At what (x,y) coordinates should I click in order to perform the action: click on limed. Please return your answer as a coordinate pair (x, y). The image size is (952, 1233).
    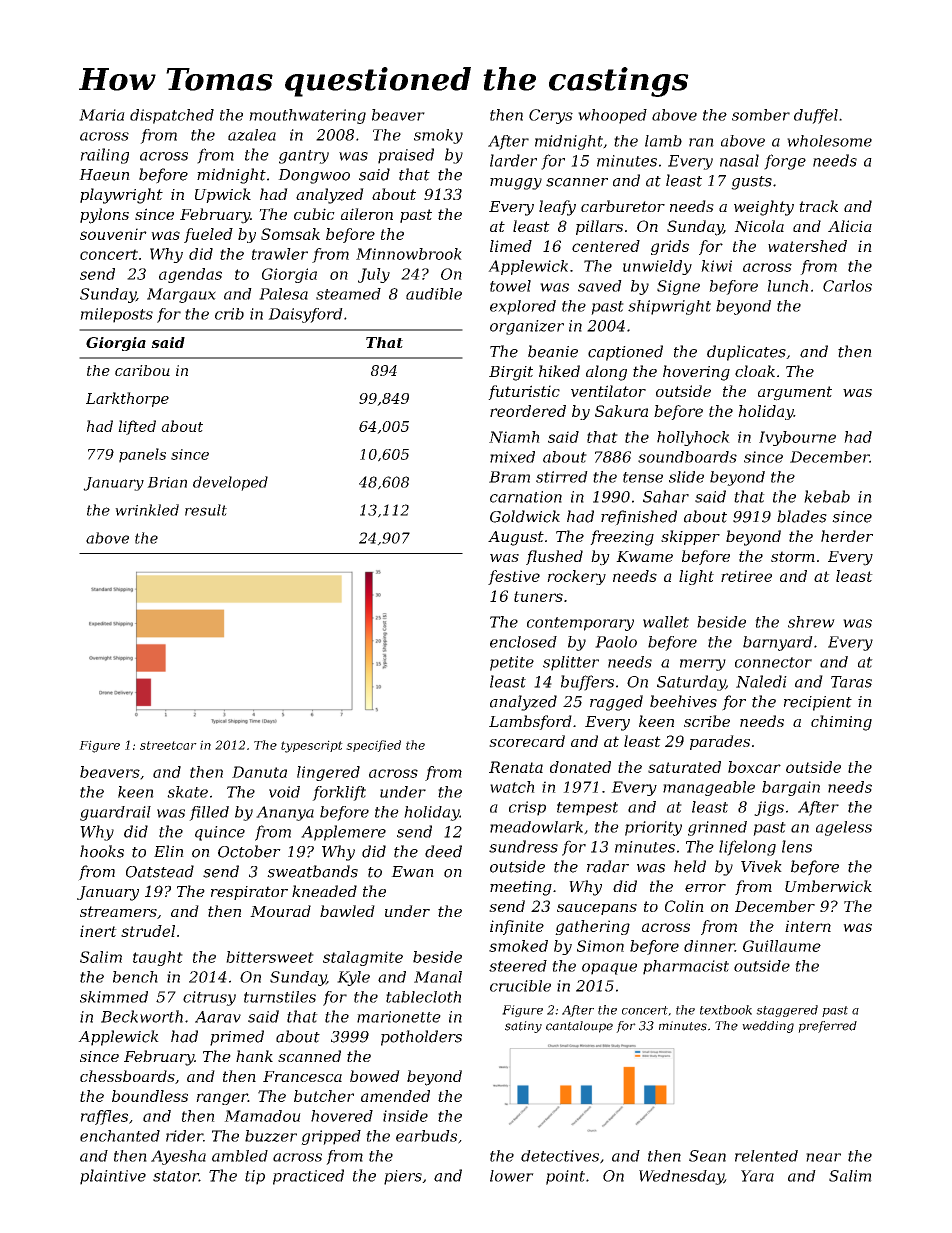
    Looking at the image, I should click on (511, 246).
